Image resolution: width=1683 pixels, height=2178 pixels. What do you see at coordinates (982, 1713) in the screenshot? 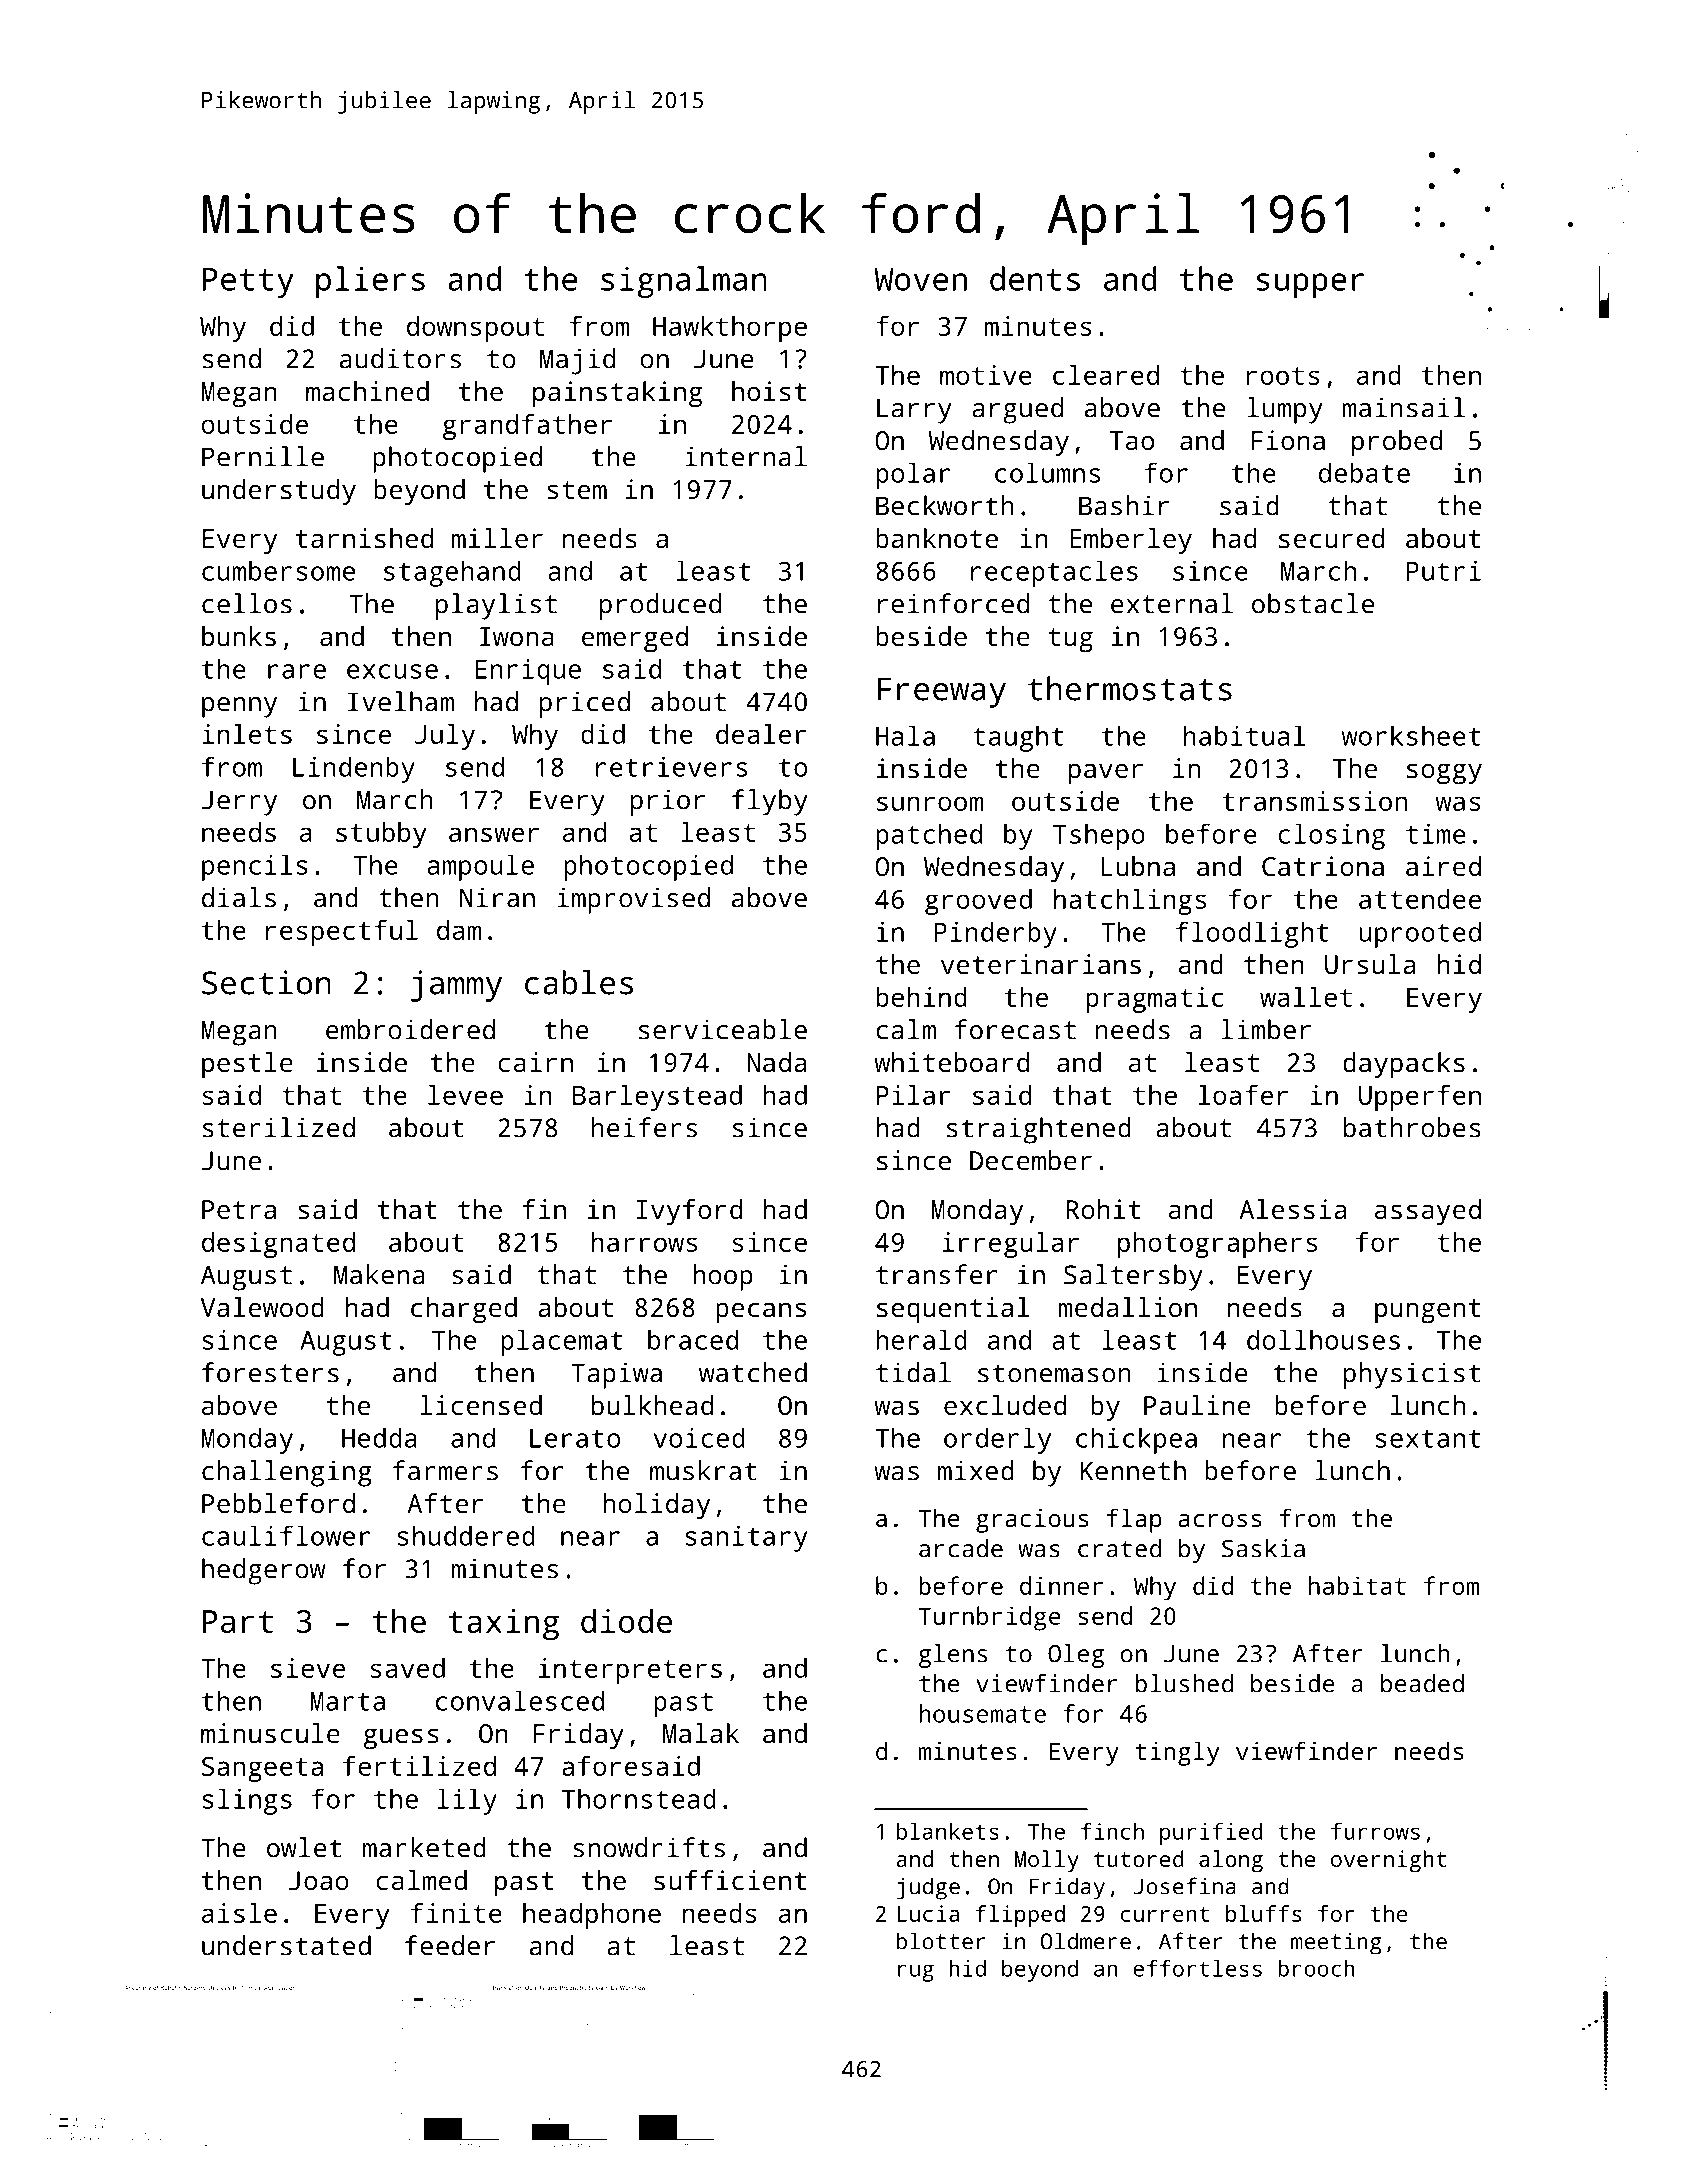
I see `housemate` at bounding box center [982, 1713].
